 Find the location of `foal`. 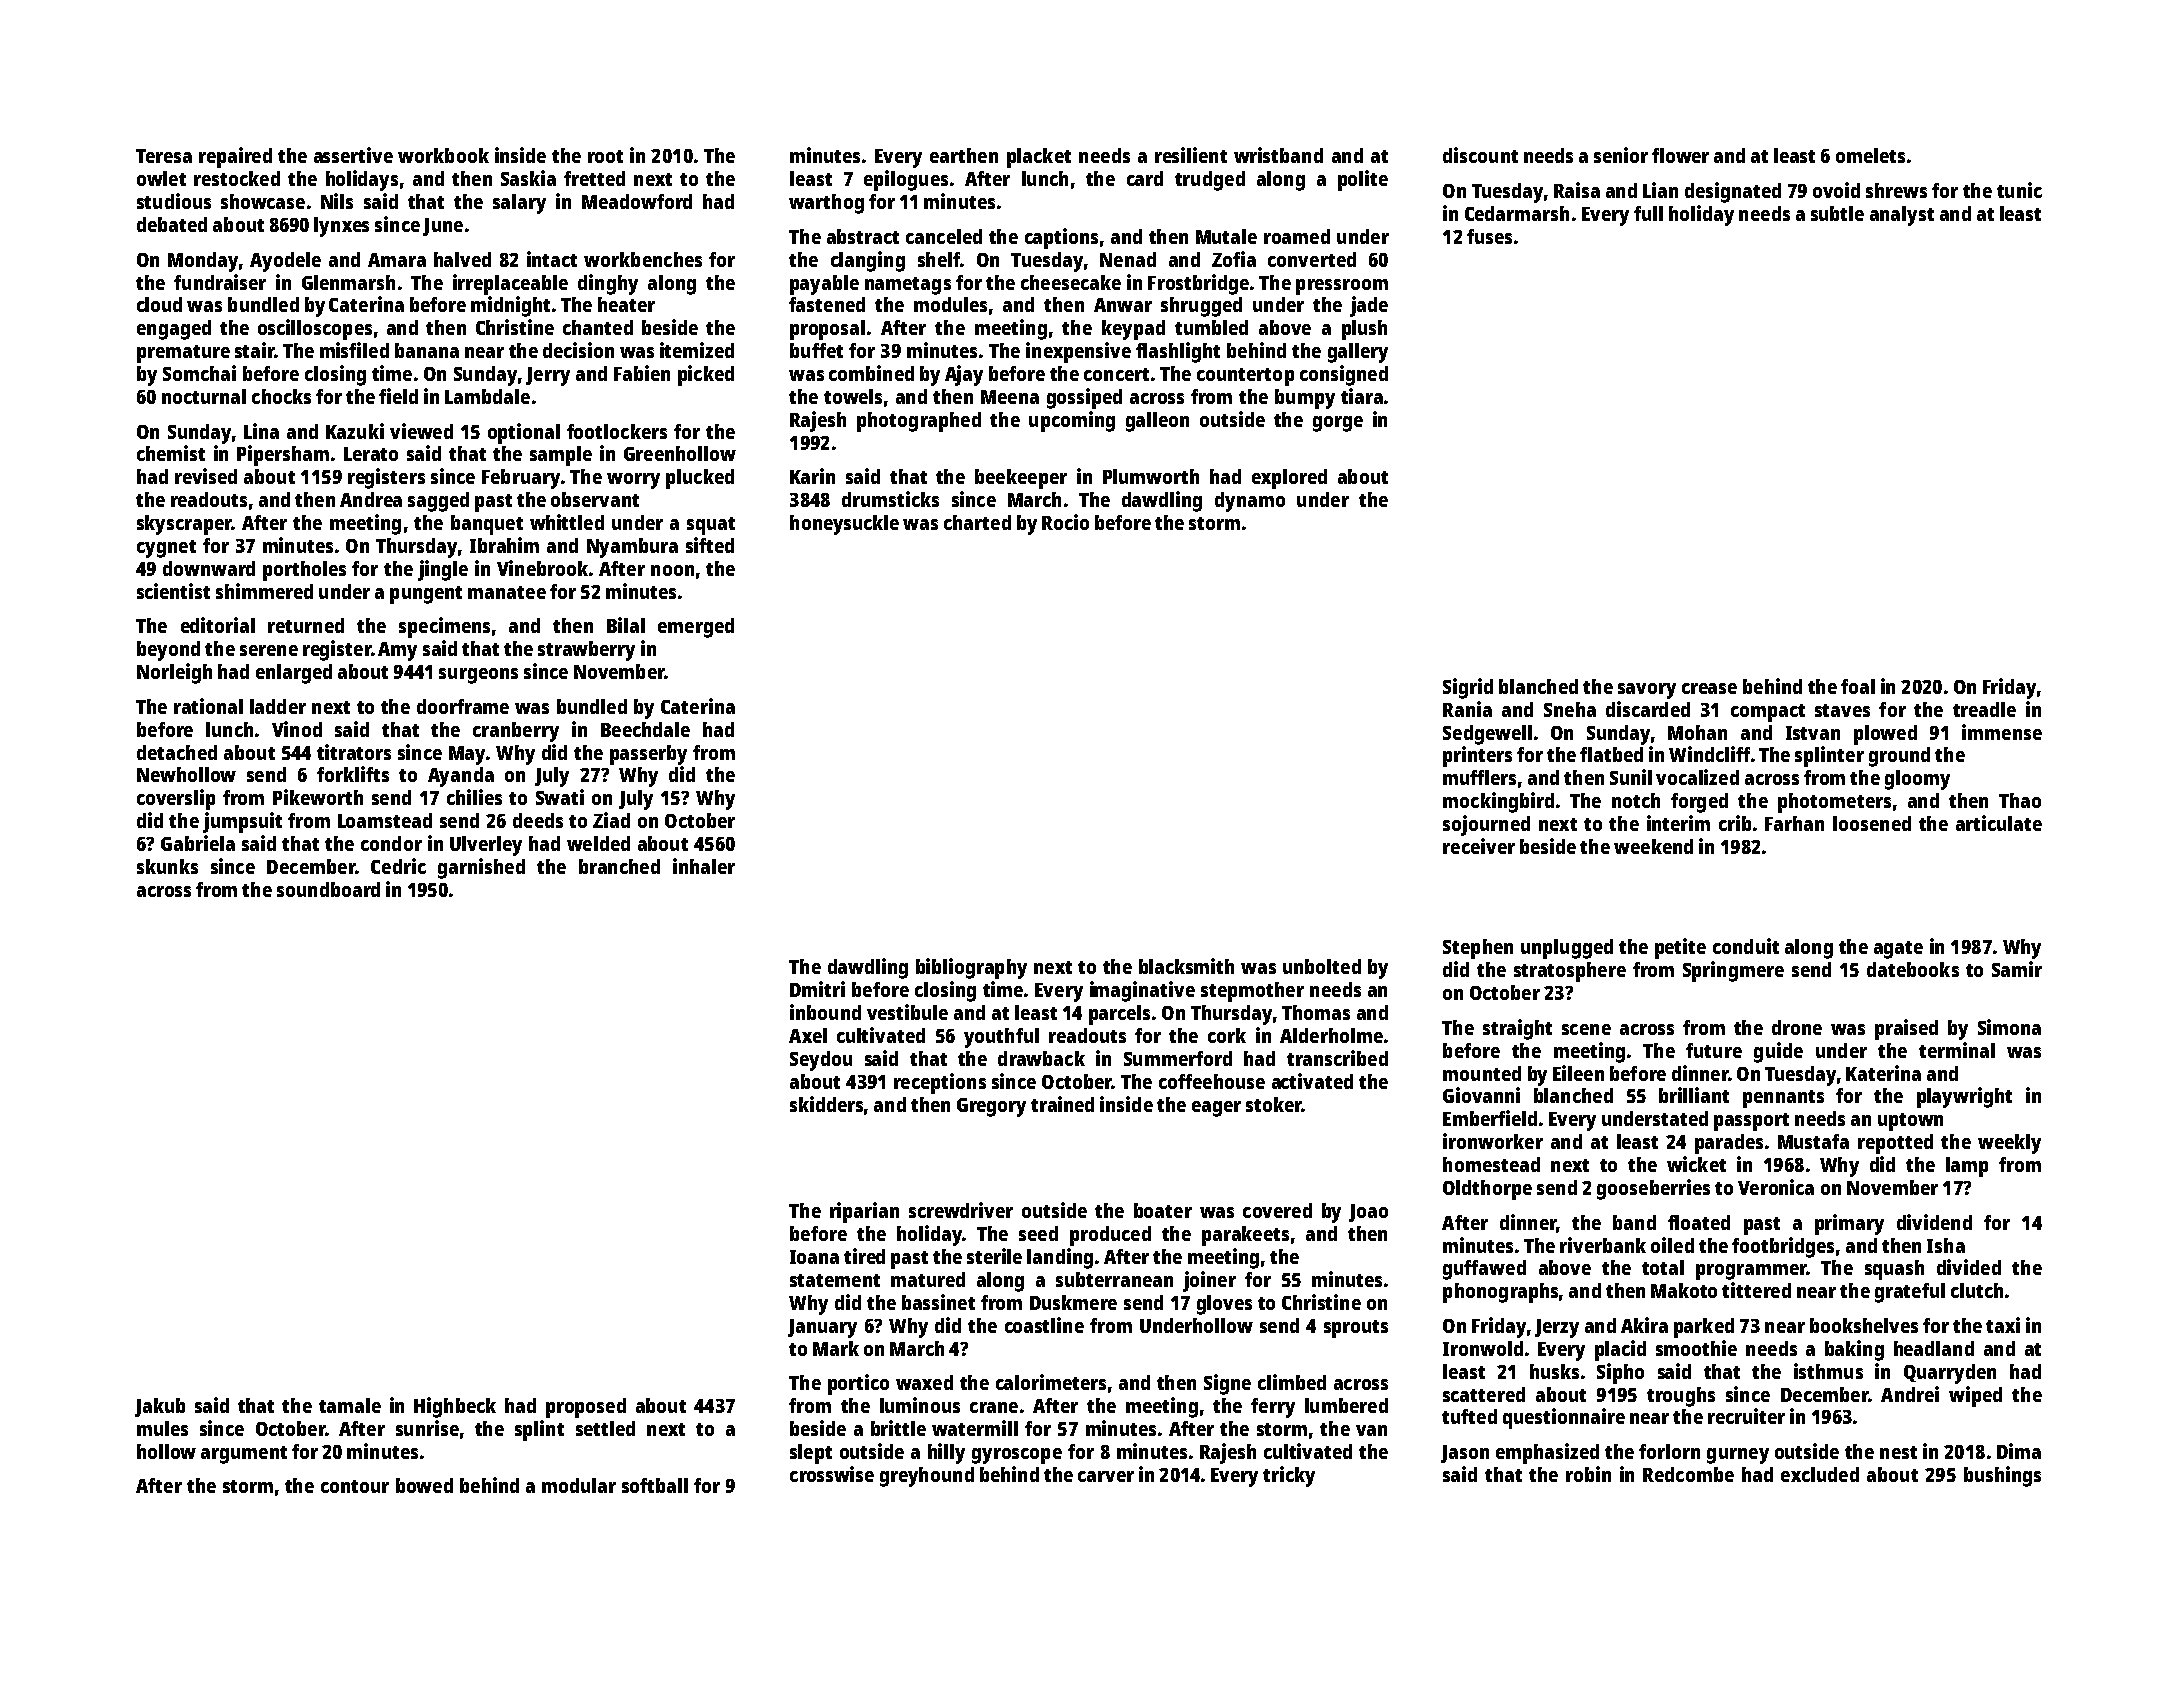

foal is located at coordinates (1858, 686).
